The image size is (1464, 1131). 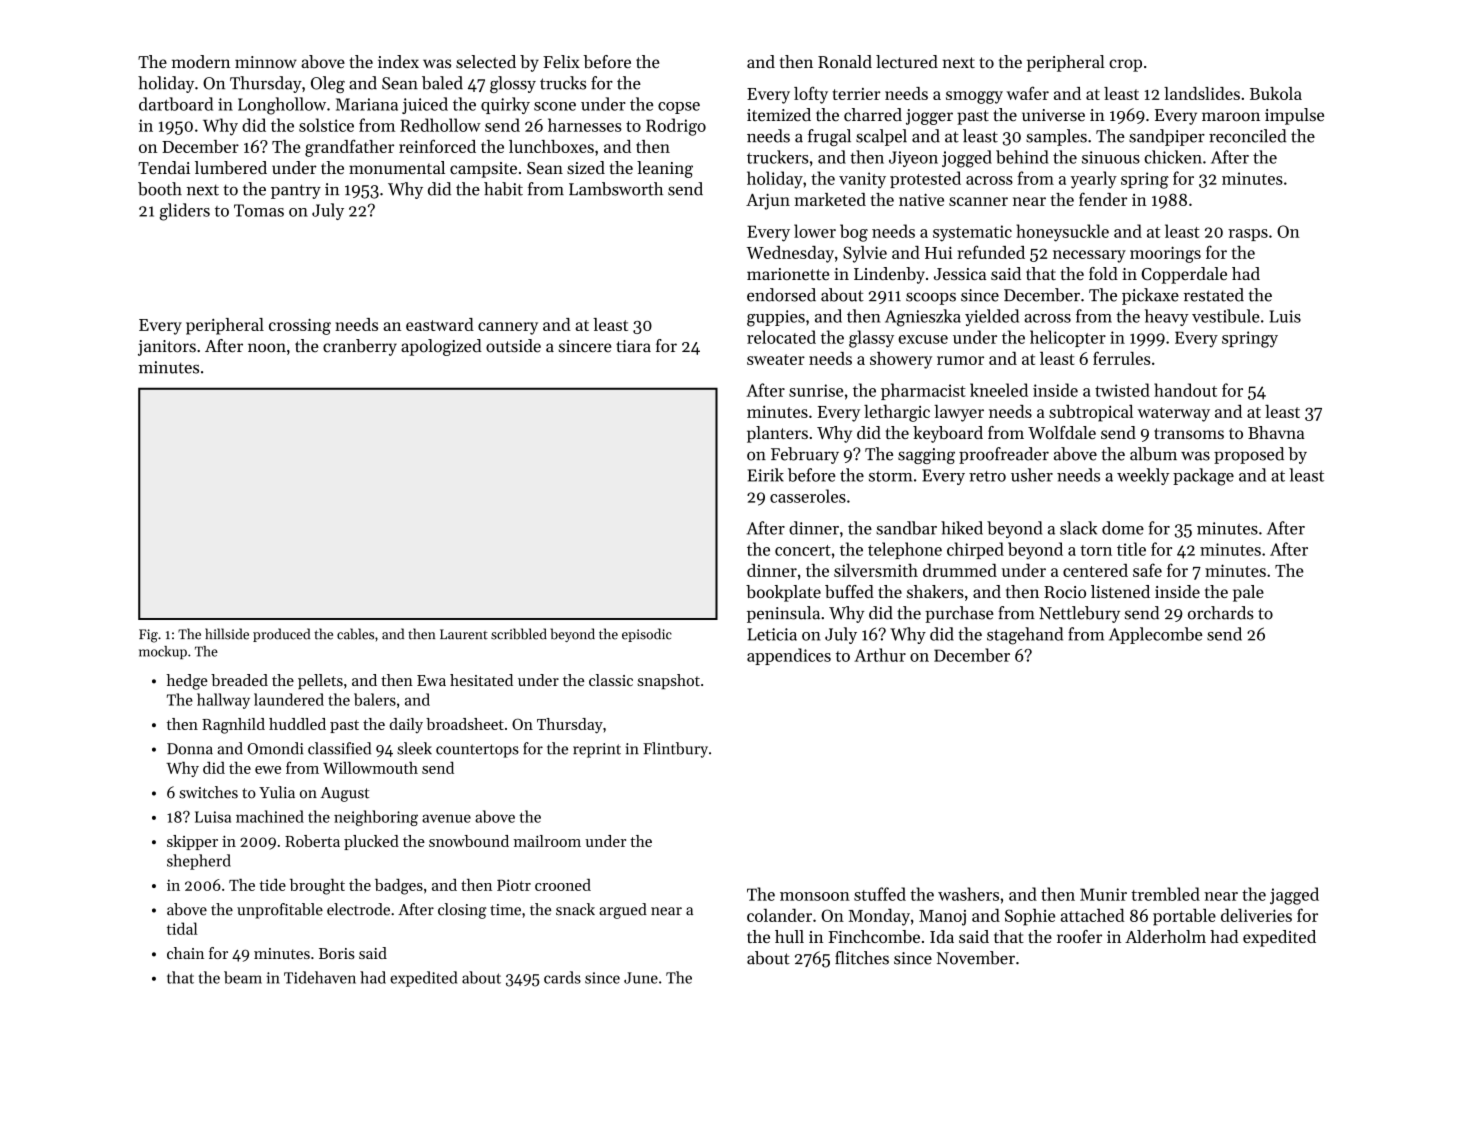 I want to click on hillside, so click(x=227, y=634).
